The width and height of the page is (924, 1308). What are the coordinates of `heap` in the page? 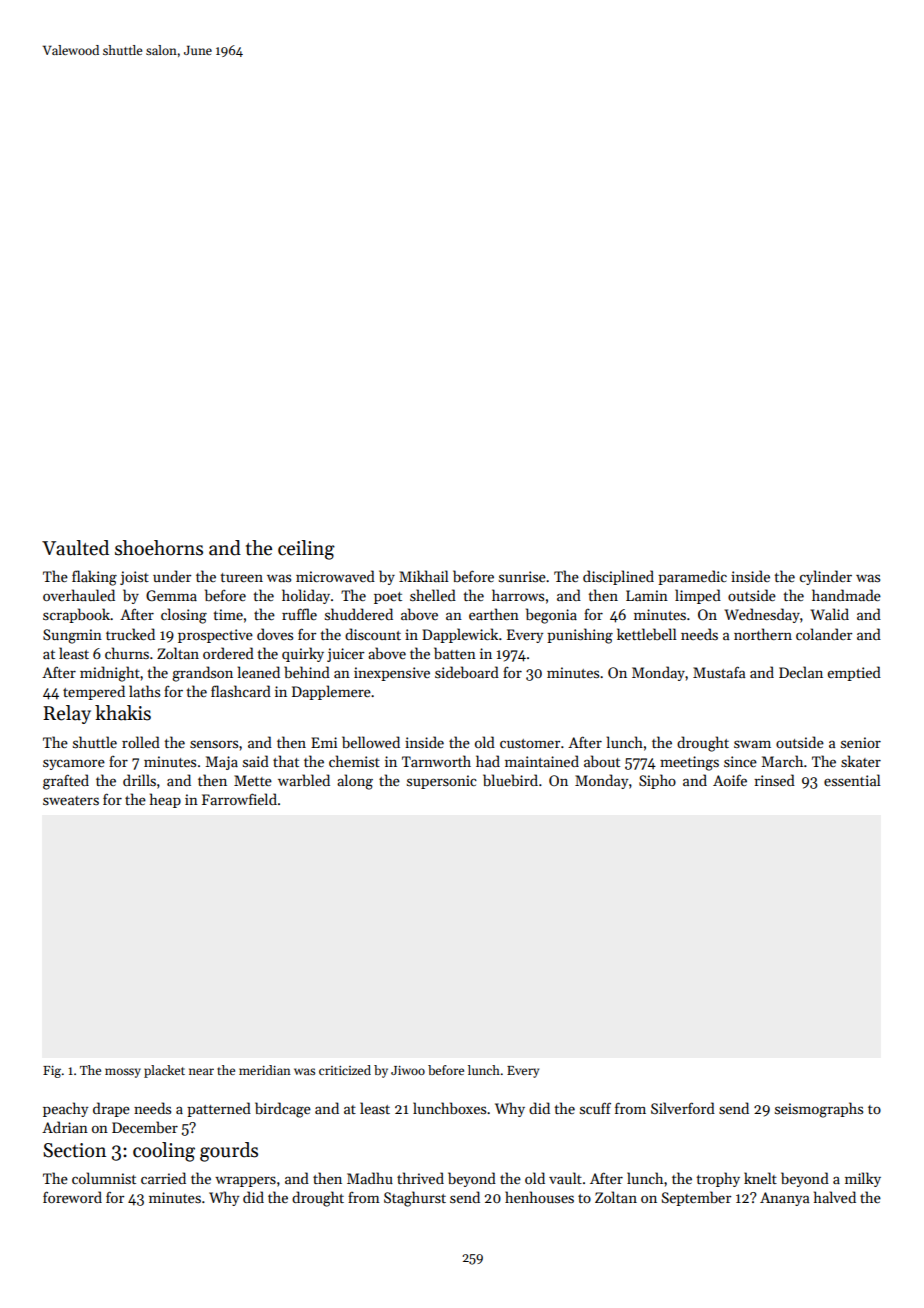 It's located at (165, 800).
